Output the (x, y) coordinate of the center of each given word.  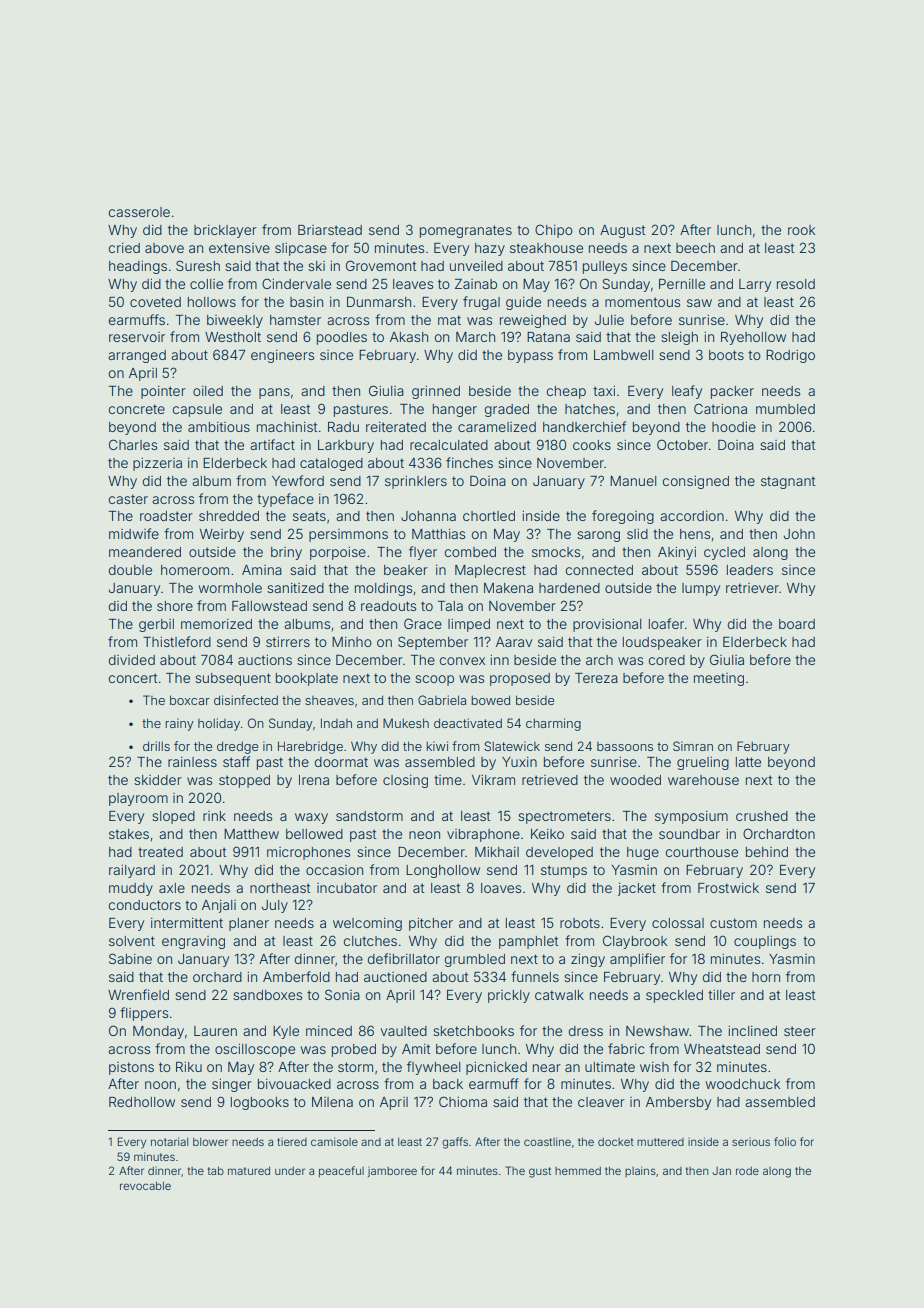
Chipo (554, 231)
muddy (131, 889)
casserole (139, 212)
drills (156, 746)
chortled (489, 516)
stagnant (788, 482)
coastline (547, 1141)
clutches (370, 941)
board (797, 624)
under (290, 1171)
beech (695, 248)
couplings (765, 942)
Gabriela (442, 700)
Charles (133, 444)
